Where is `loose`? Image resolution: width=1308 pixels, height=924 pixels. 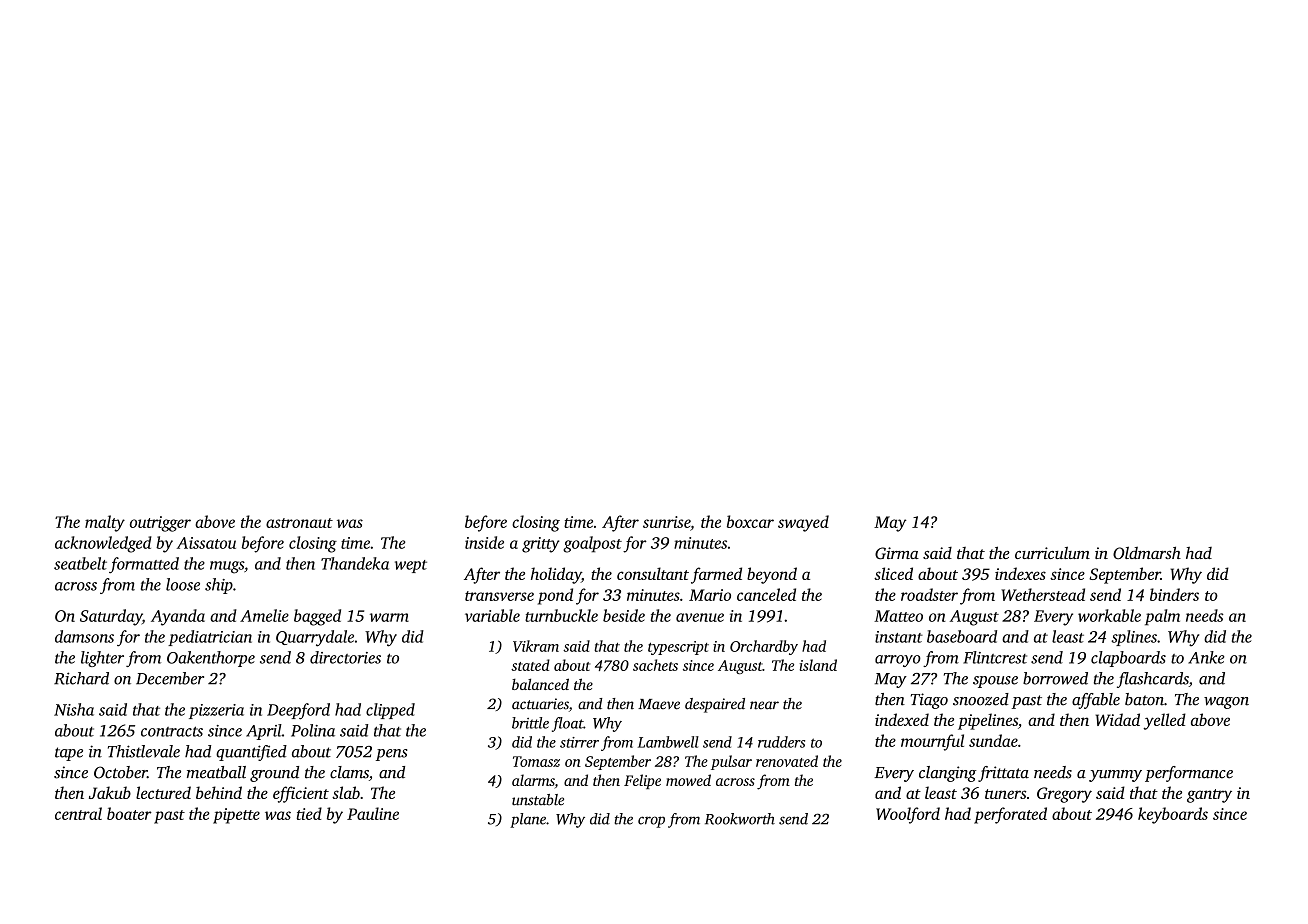
loose is located at coordinates (183, 584).
